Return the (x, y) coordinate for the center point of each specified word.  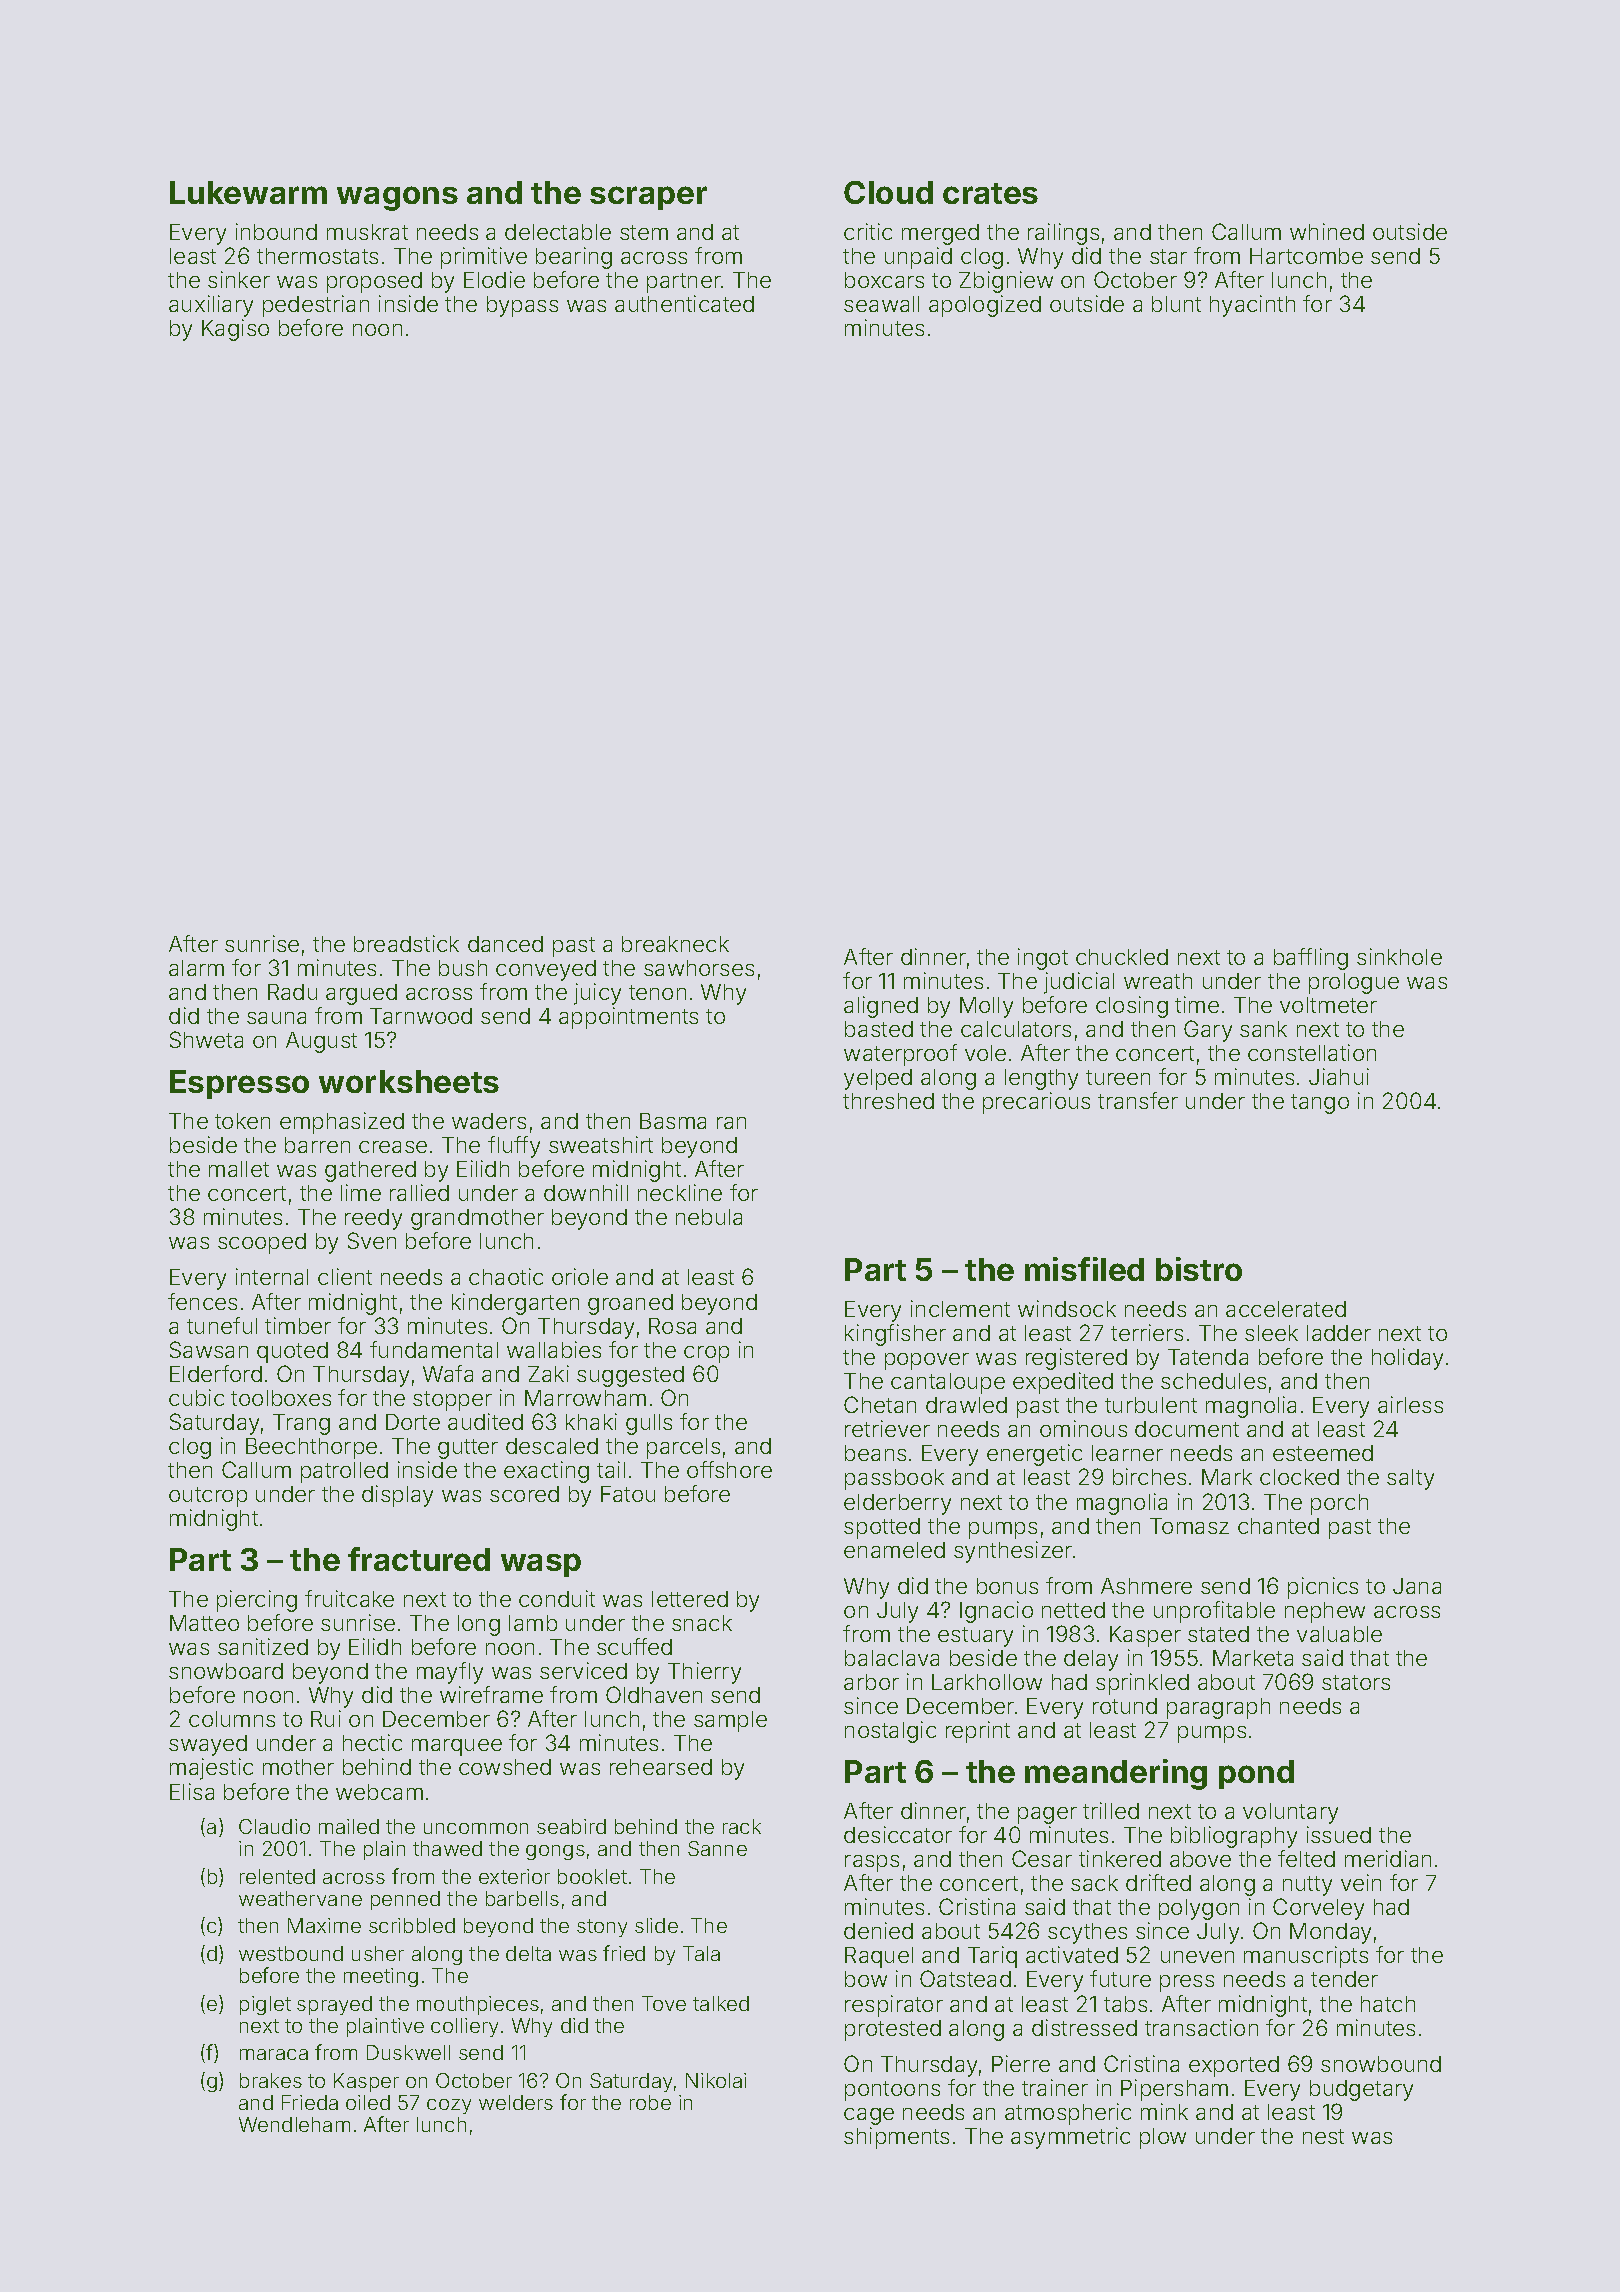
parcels (683, 1448)
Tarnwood (421, 1016)
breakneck (675, 944)
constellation (1312, 1052)
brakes (271, 2080)
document (1187, 1429)
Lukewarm (248, 192)
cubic (196, 1397)
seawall (881, 304)
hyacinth (1252, 306)
